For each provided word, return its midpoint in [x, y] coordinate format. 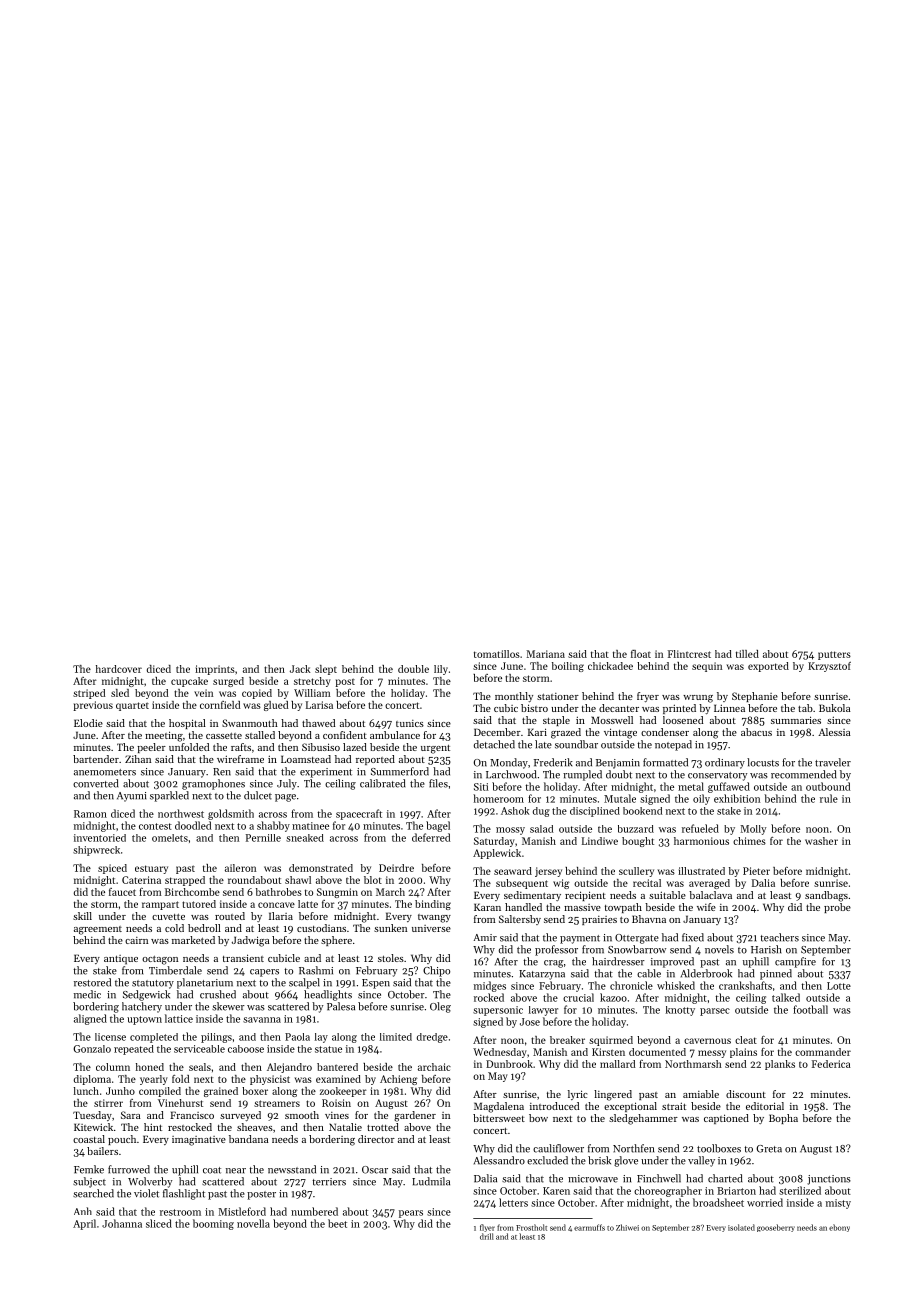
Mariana [546, 654]
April [84, 1224]
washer [821, 841]
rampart [160, 905]
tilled [747, 654]
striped [89, 694]
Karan [487, 907]
